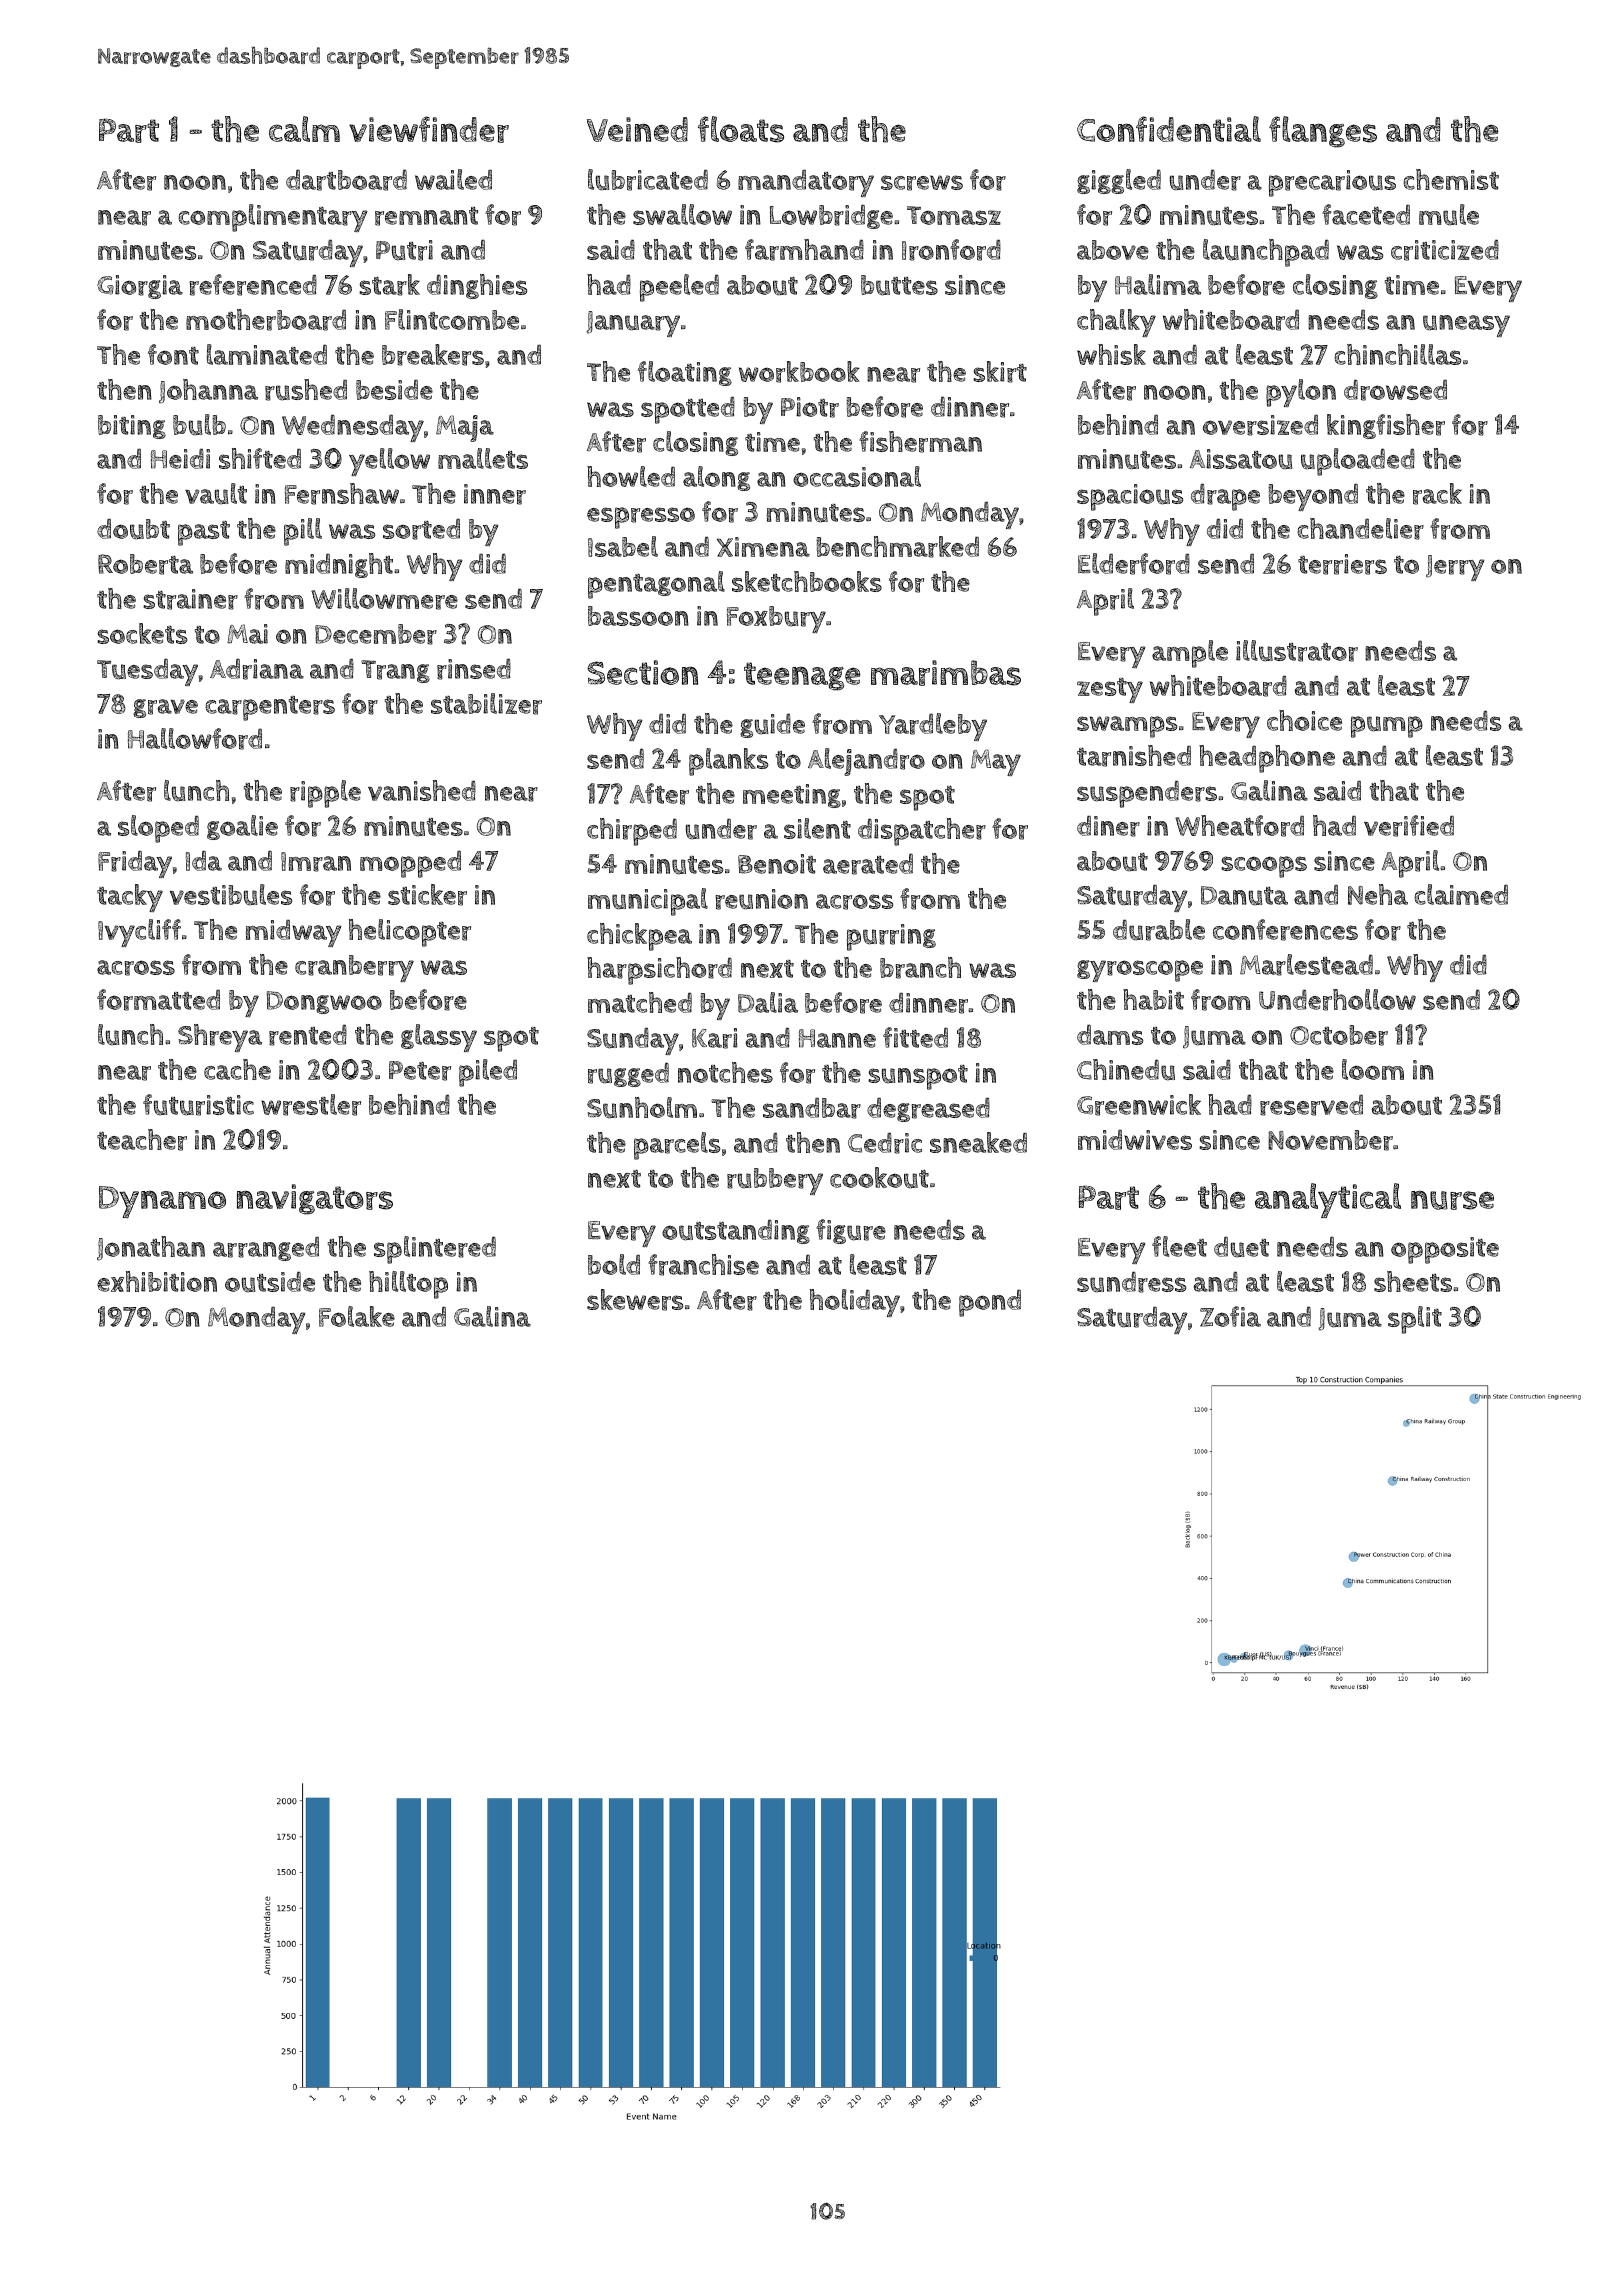  What do you see at coordinates (804, 250) in the screenshot?
I see `farmhand` at bounding box center [804, 250].
